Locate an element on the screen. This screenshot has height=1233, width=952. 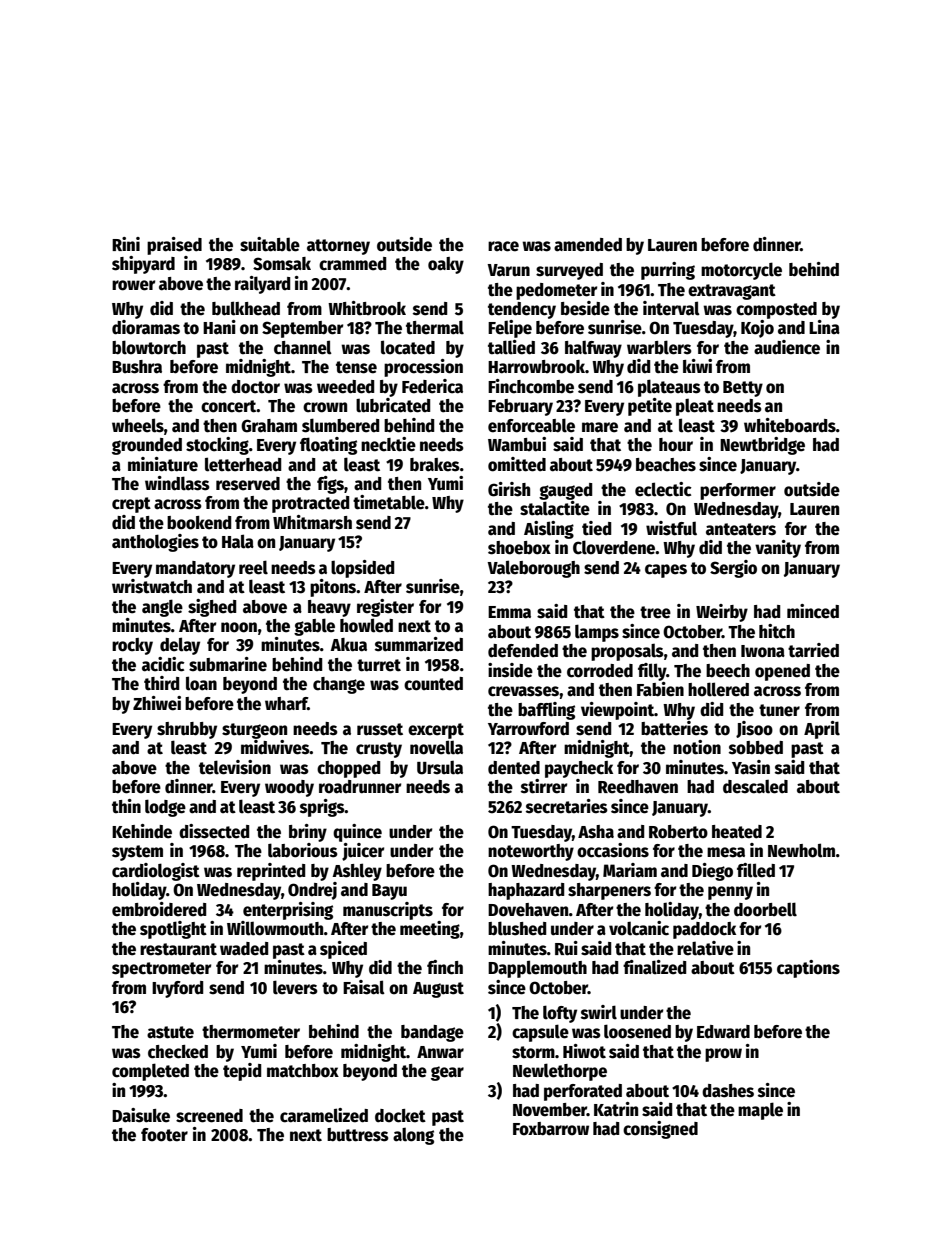
Sergio is located at coordinates (733, 569).
